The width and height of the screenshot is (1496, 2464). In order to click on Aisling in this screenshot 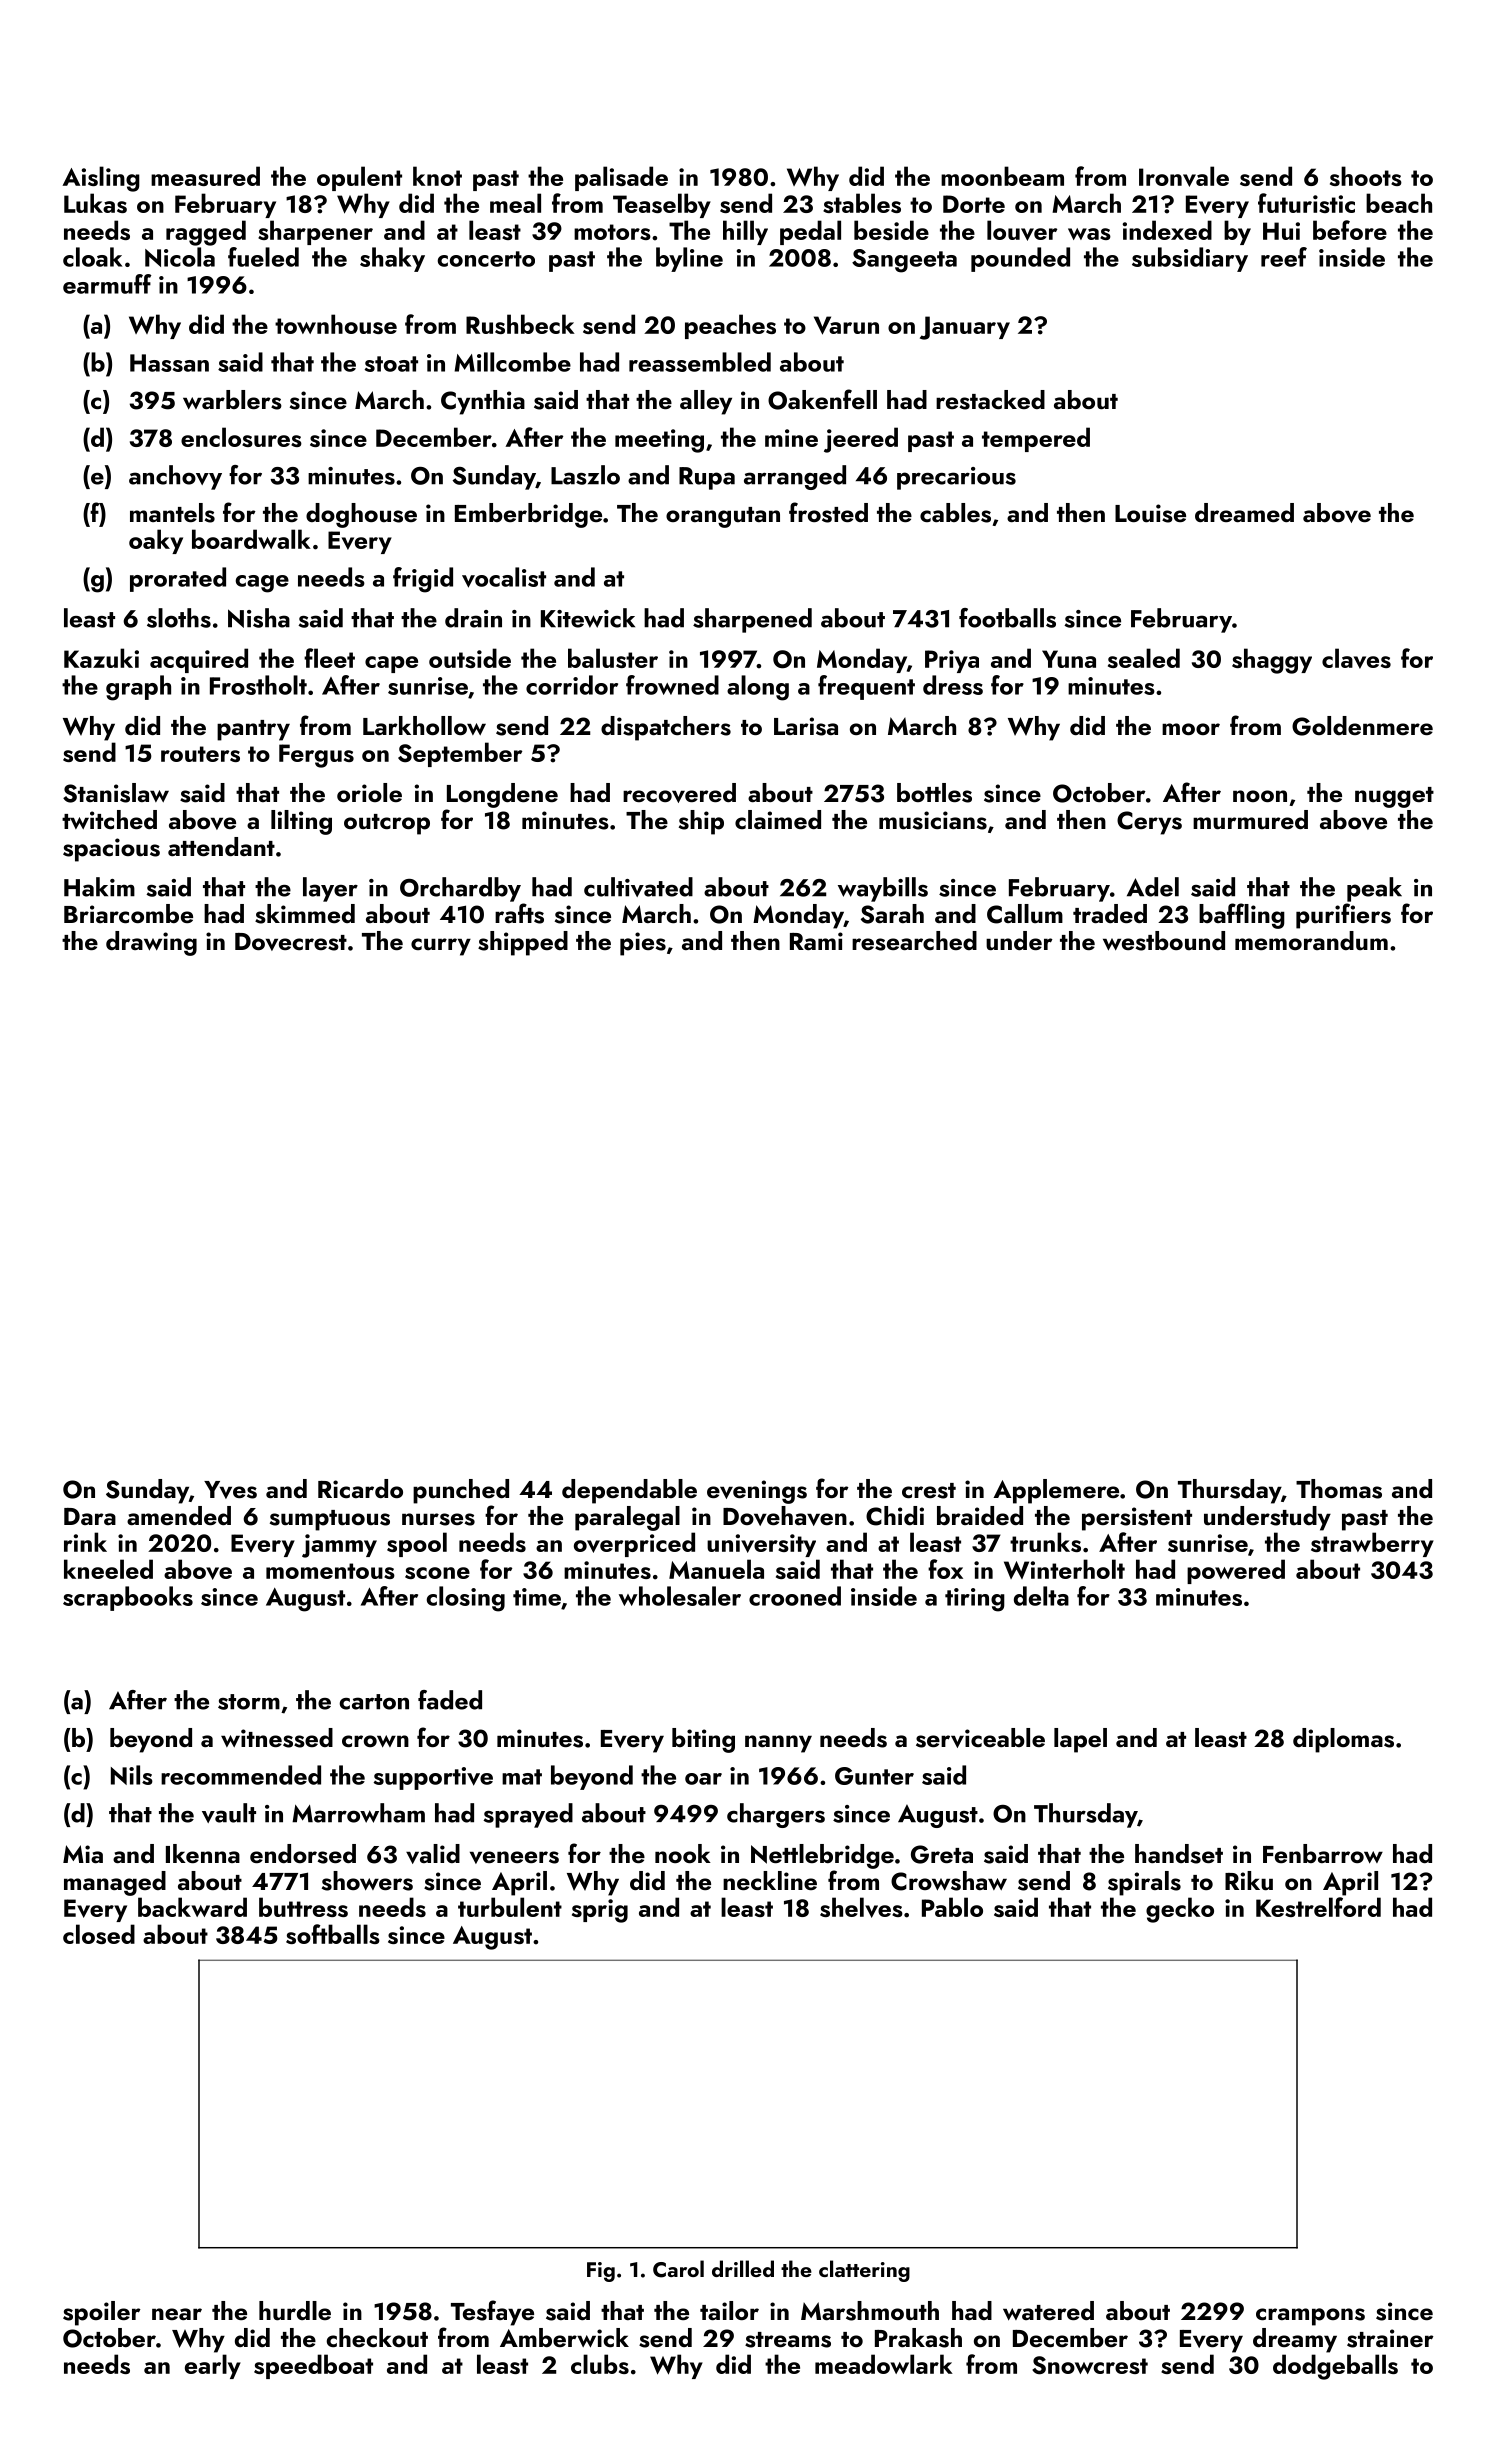, I will do `click(101, 179)`.
